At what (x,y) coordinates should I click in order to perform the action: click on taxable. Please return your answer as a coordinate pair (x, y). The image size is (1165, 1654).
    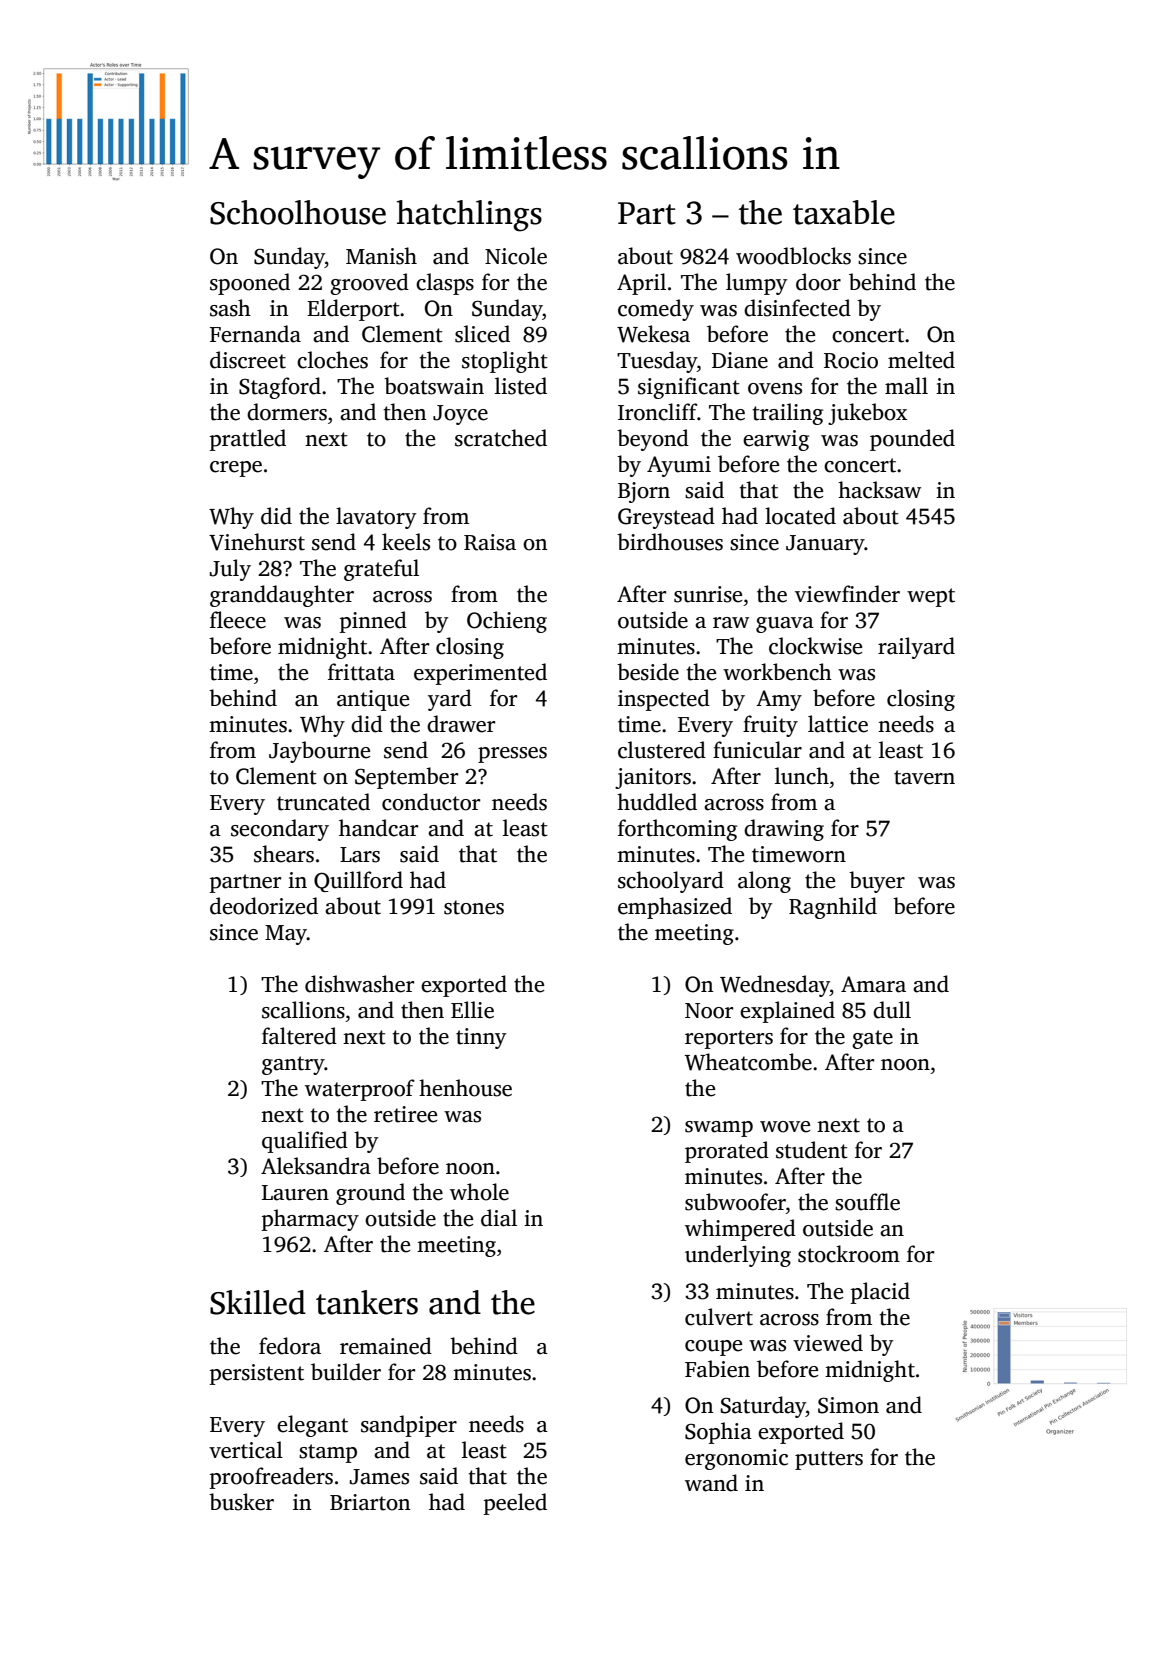
    Looking at the image, I should click on (844, 212).
